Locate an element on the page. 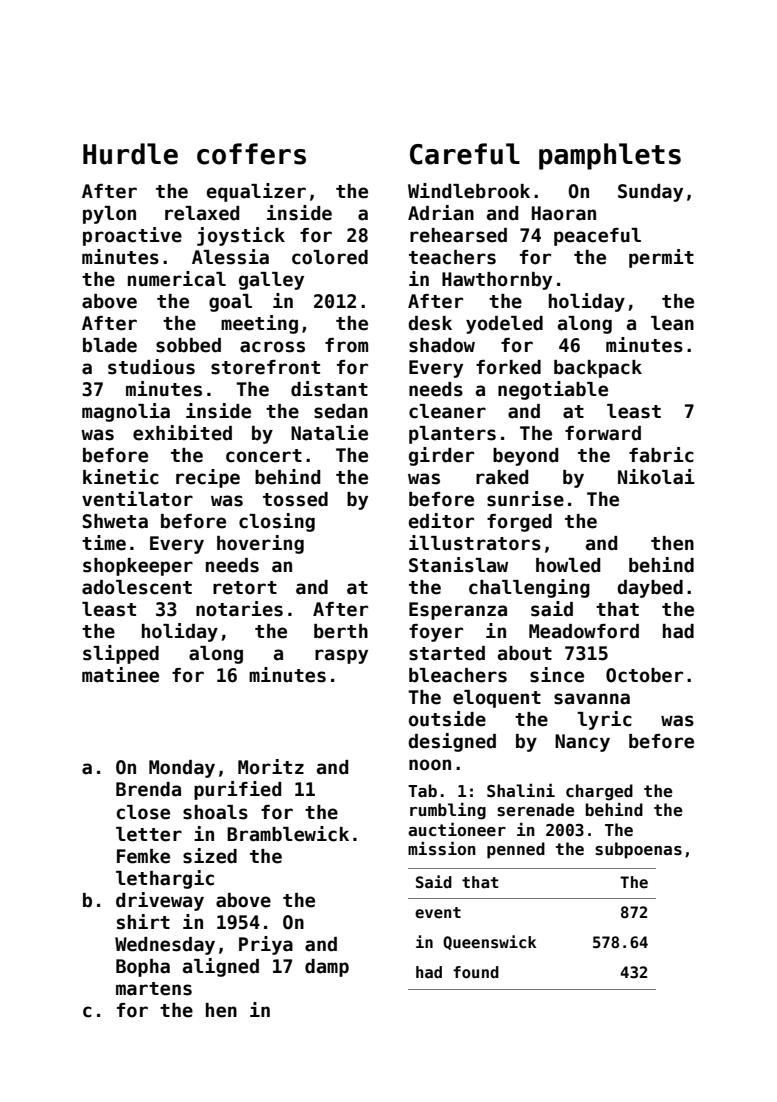 The image size is (777, 1102). coffers is located at coordinates (251, 154).
